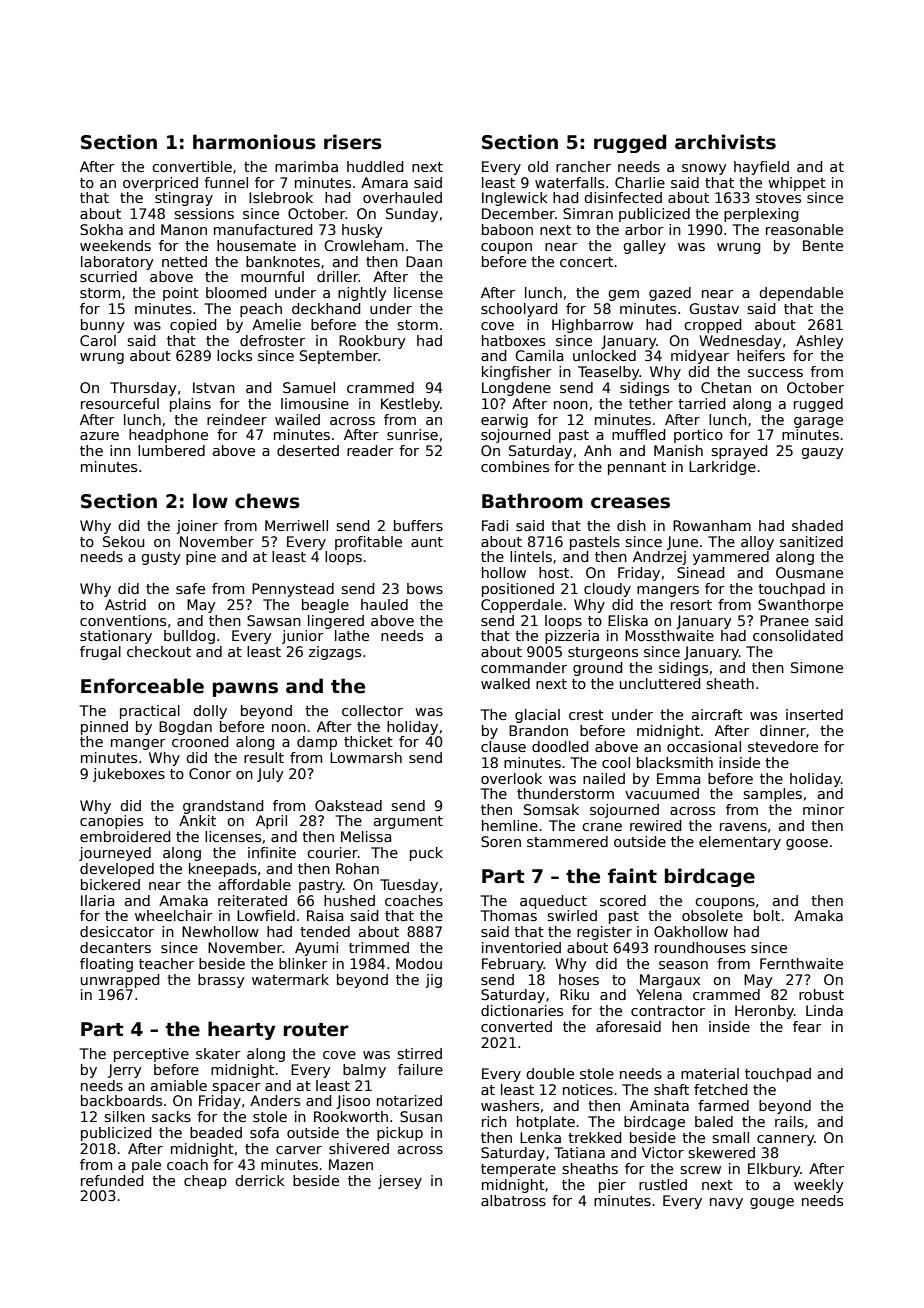 The height and width of the document is (1308, 924). What do you see at coordinates (125, 1071) in the document?
I see `Jerry` at bounding box center [125, 1071].
